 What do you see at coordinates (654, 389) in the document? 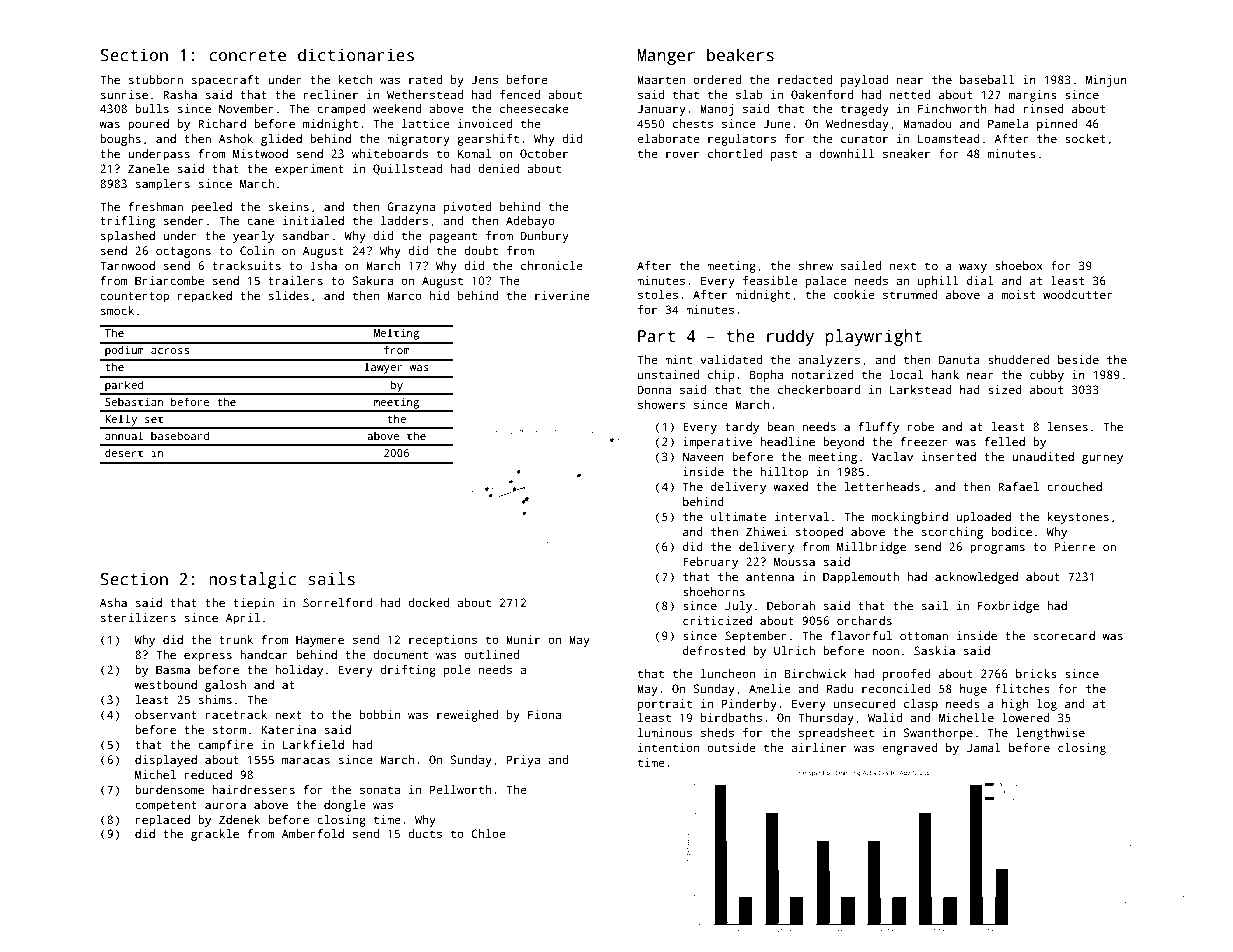
I see `Donna` at bounding box center [654, 389].
